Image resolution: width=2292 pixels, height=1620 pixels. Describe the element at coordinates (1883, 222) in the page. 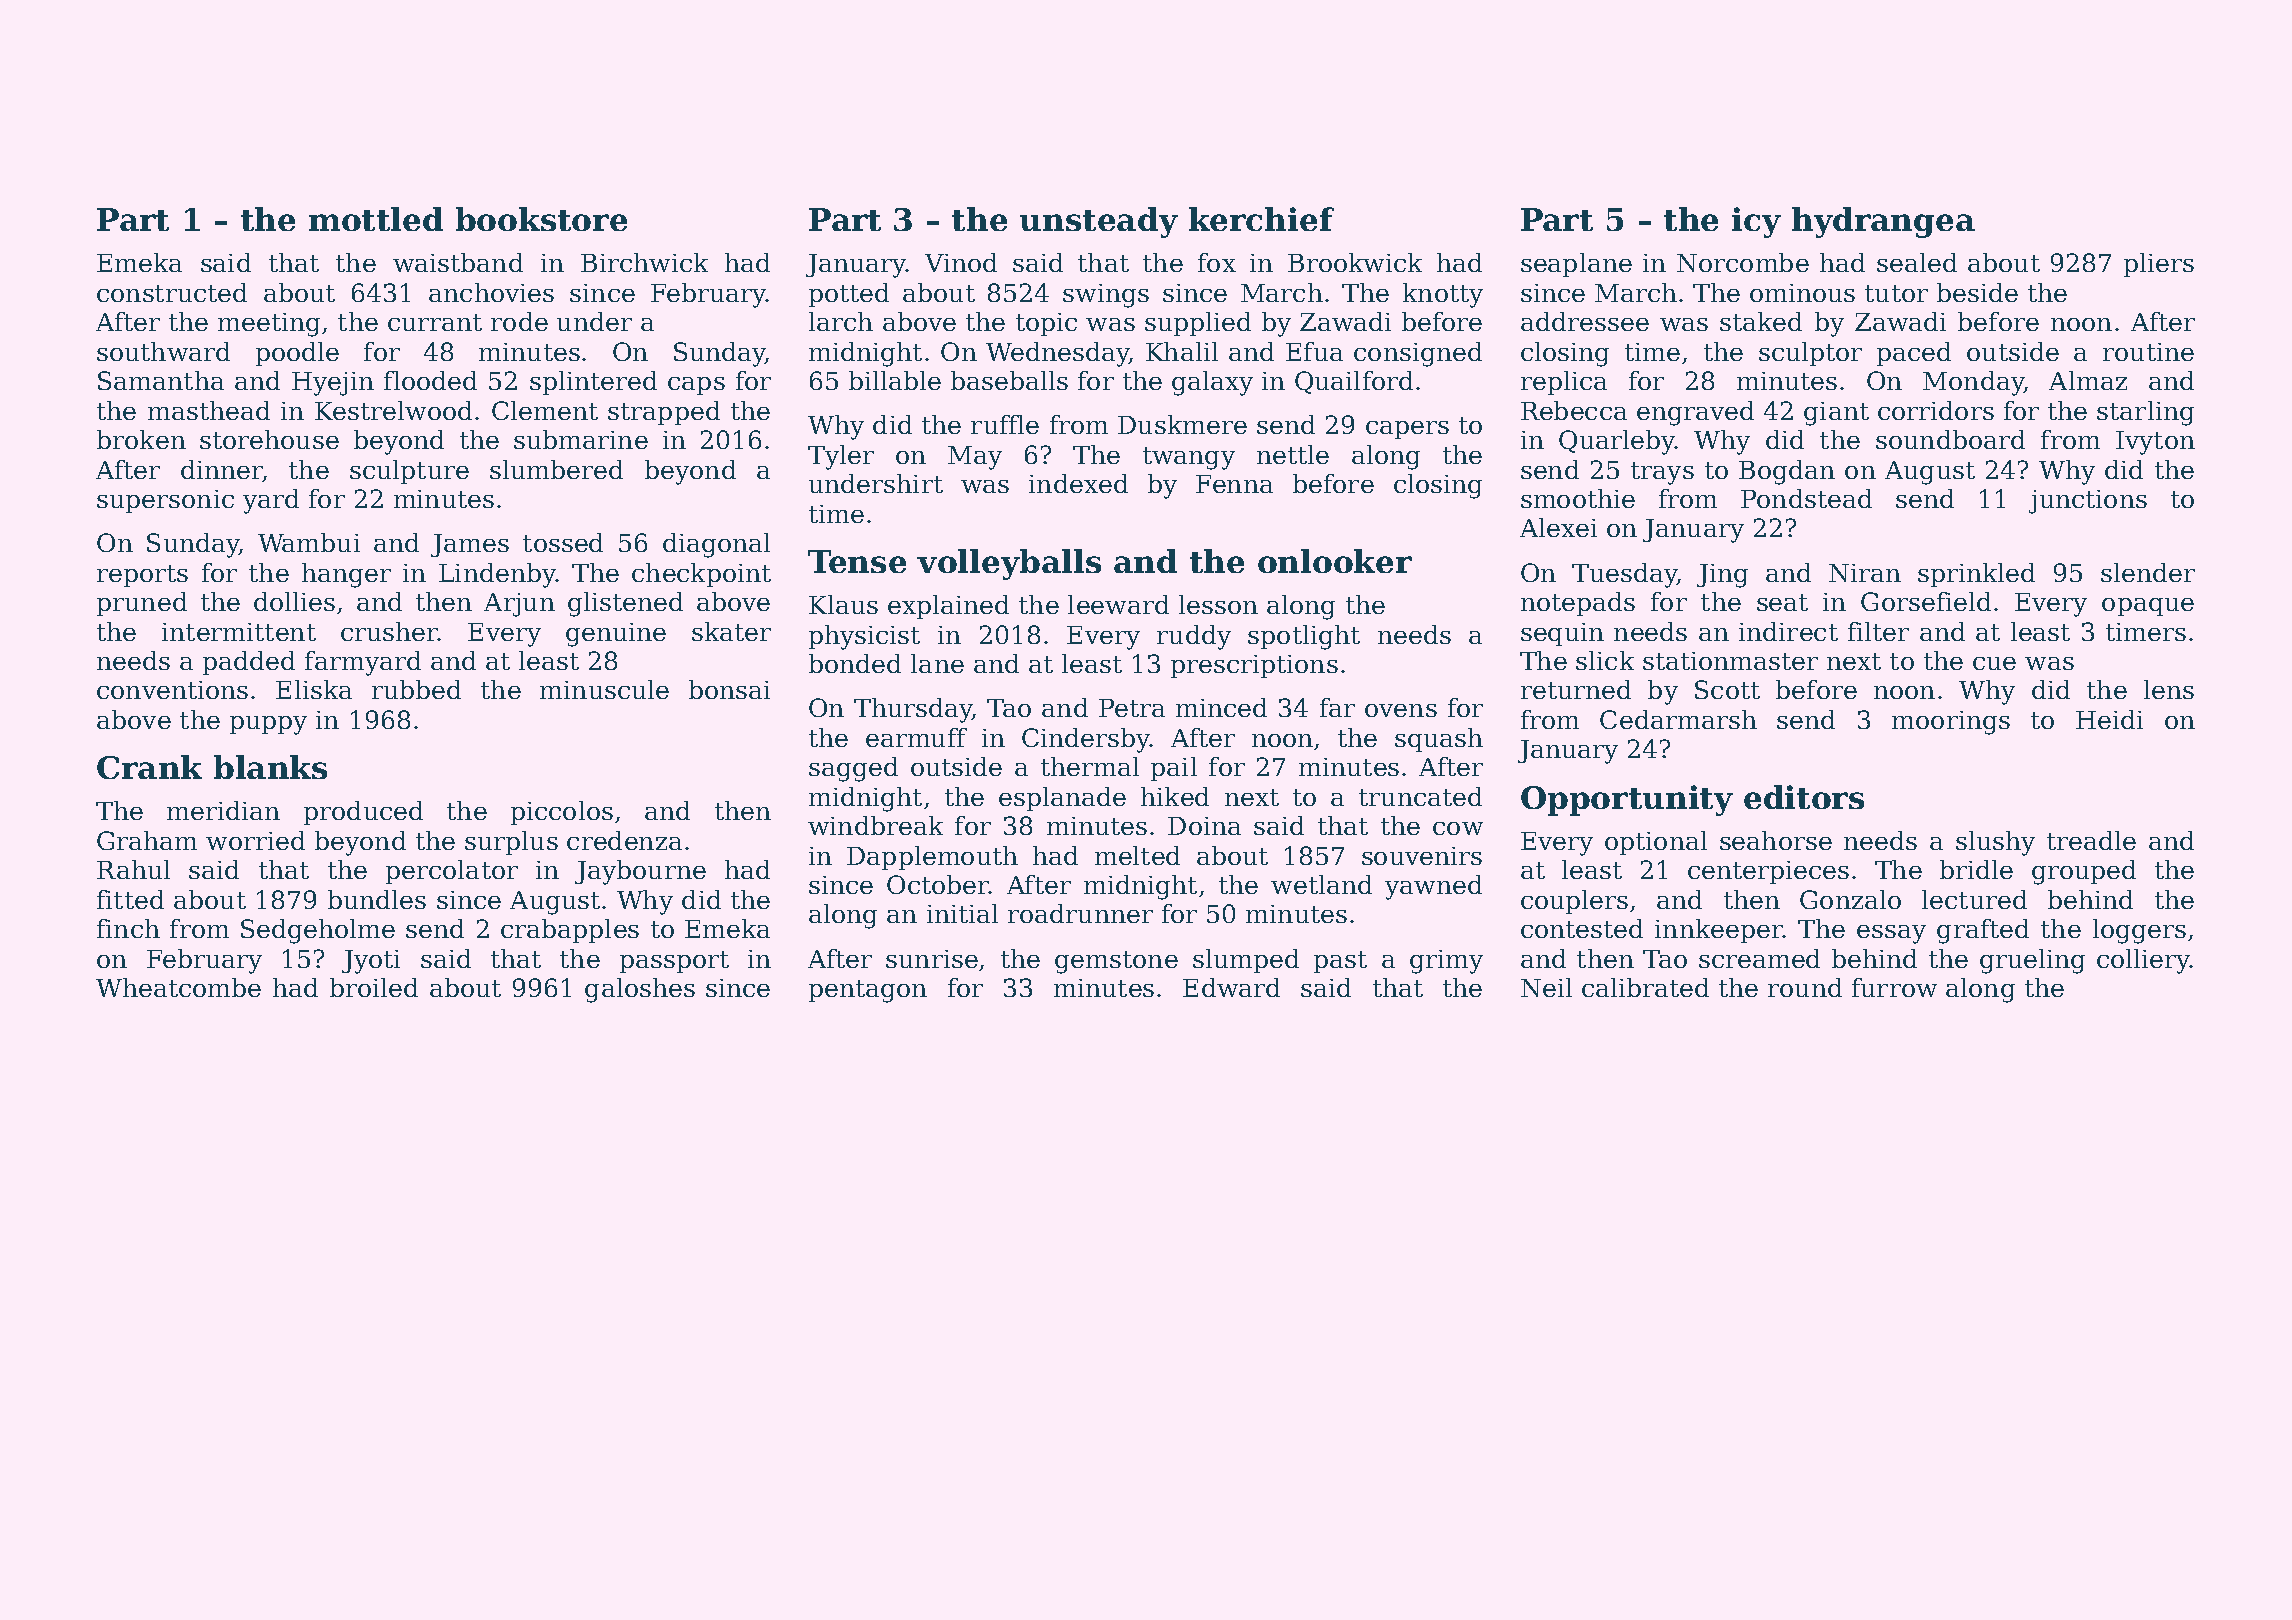

I see `hydrangea` at that location.
